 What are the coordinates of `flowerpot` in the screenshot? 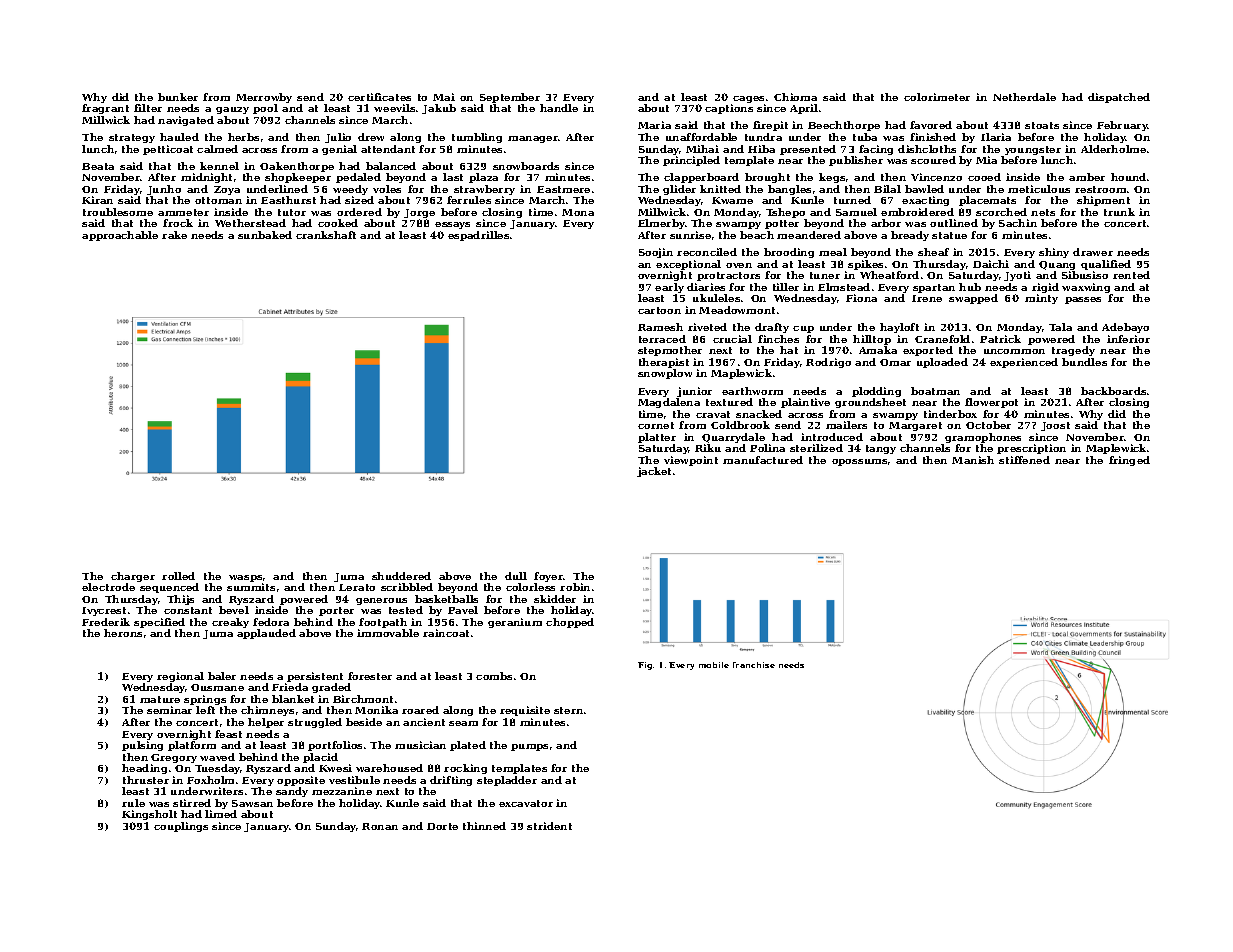 It's located at (991, 403).
